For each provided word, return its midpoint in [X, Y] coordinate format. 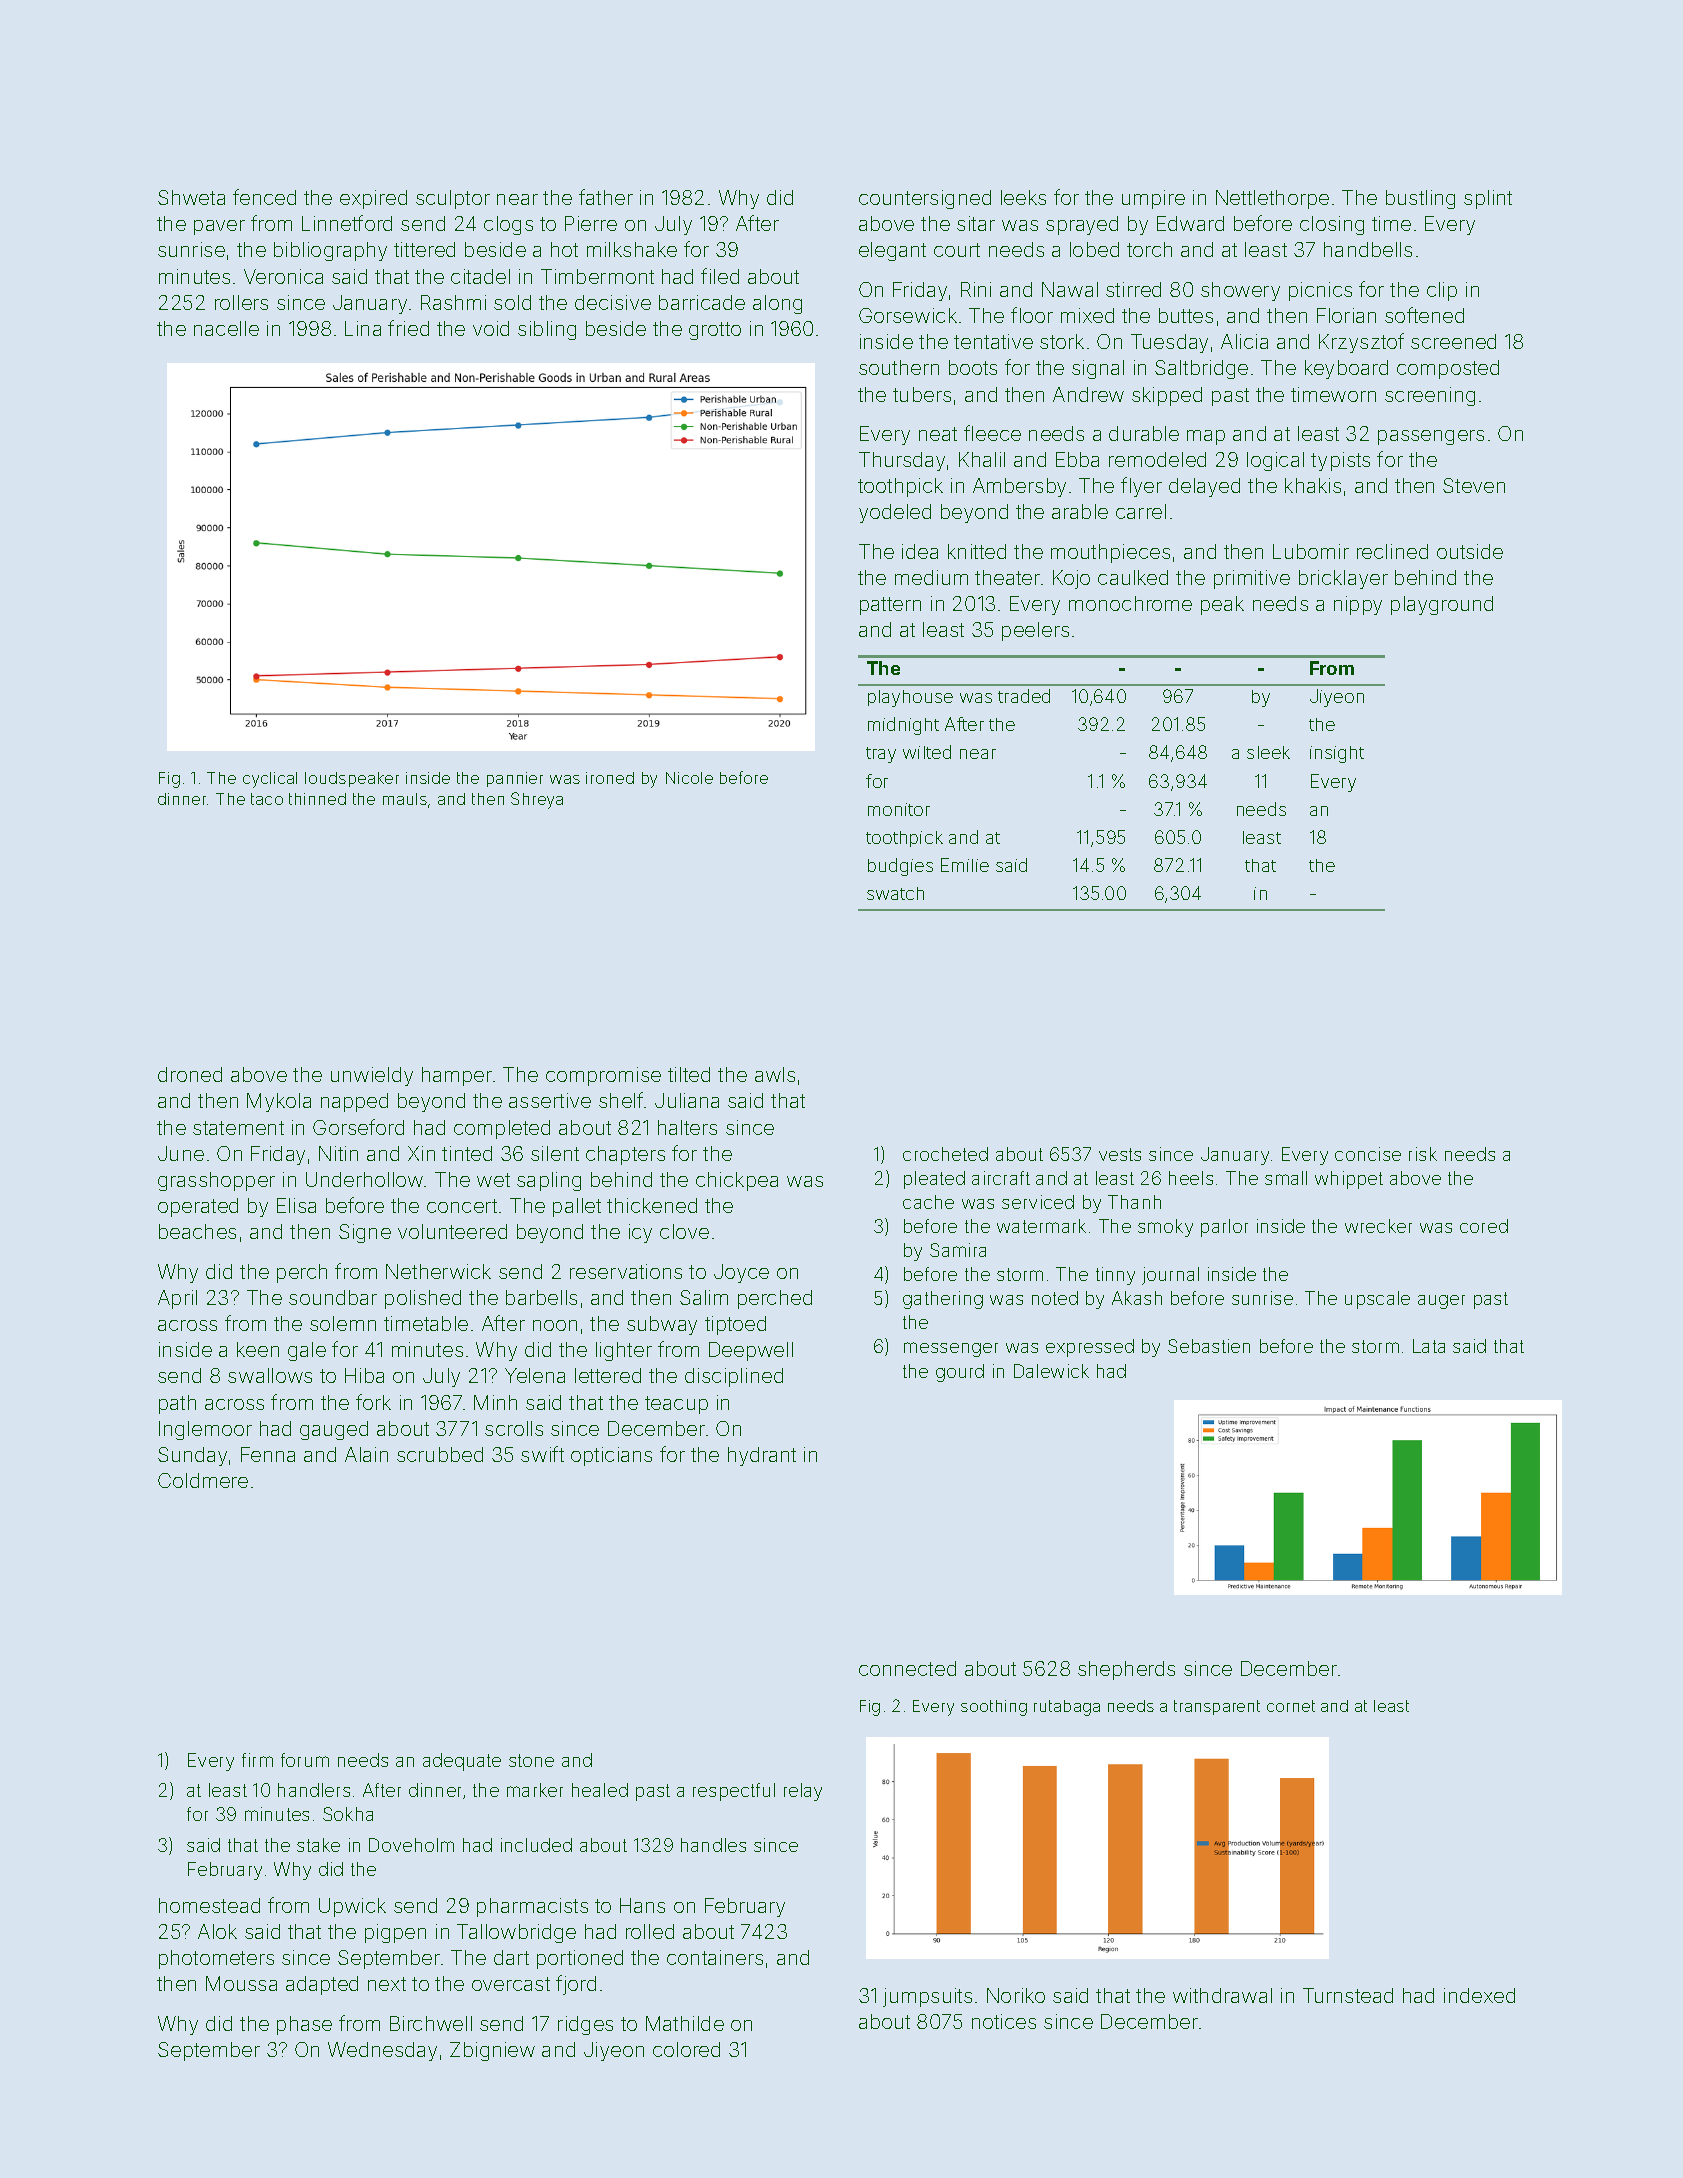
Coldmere [203, 1480]
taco [267, 799]
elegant [892, 251]
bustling [1420, 199]
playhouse [910, 698]
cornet [1291, 1706]
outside [1470, 551]
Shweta [191, 197]
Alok [217, 1931]
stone [531, 1760]
